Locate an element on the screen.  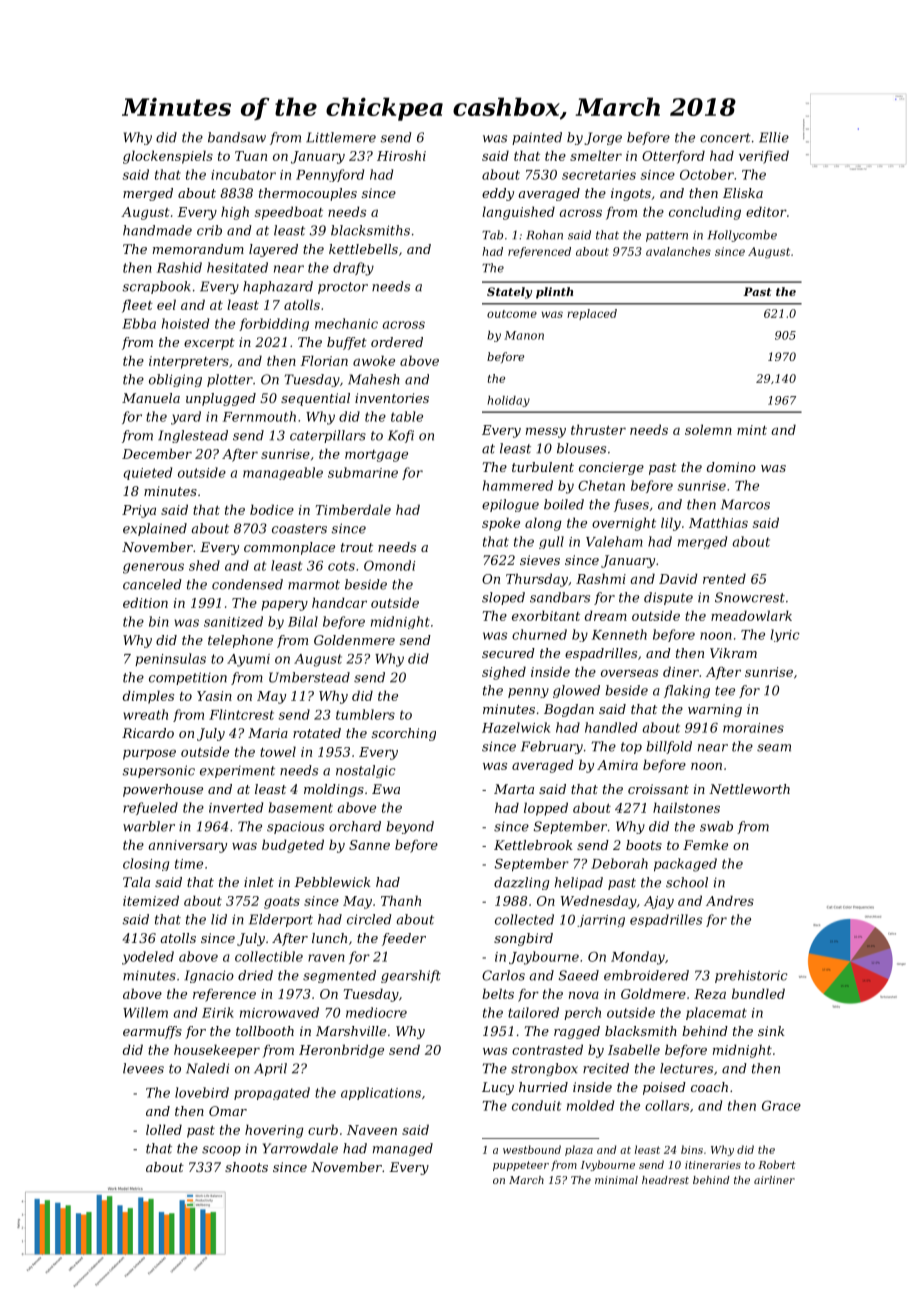
diner is located at coordinates (681, 671).
